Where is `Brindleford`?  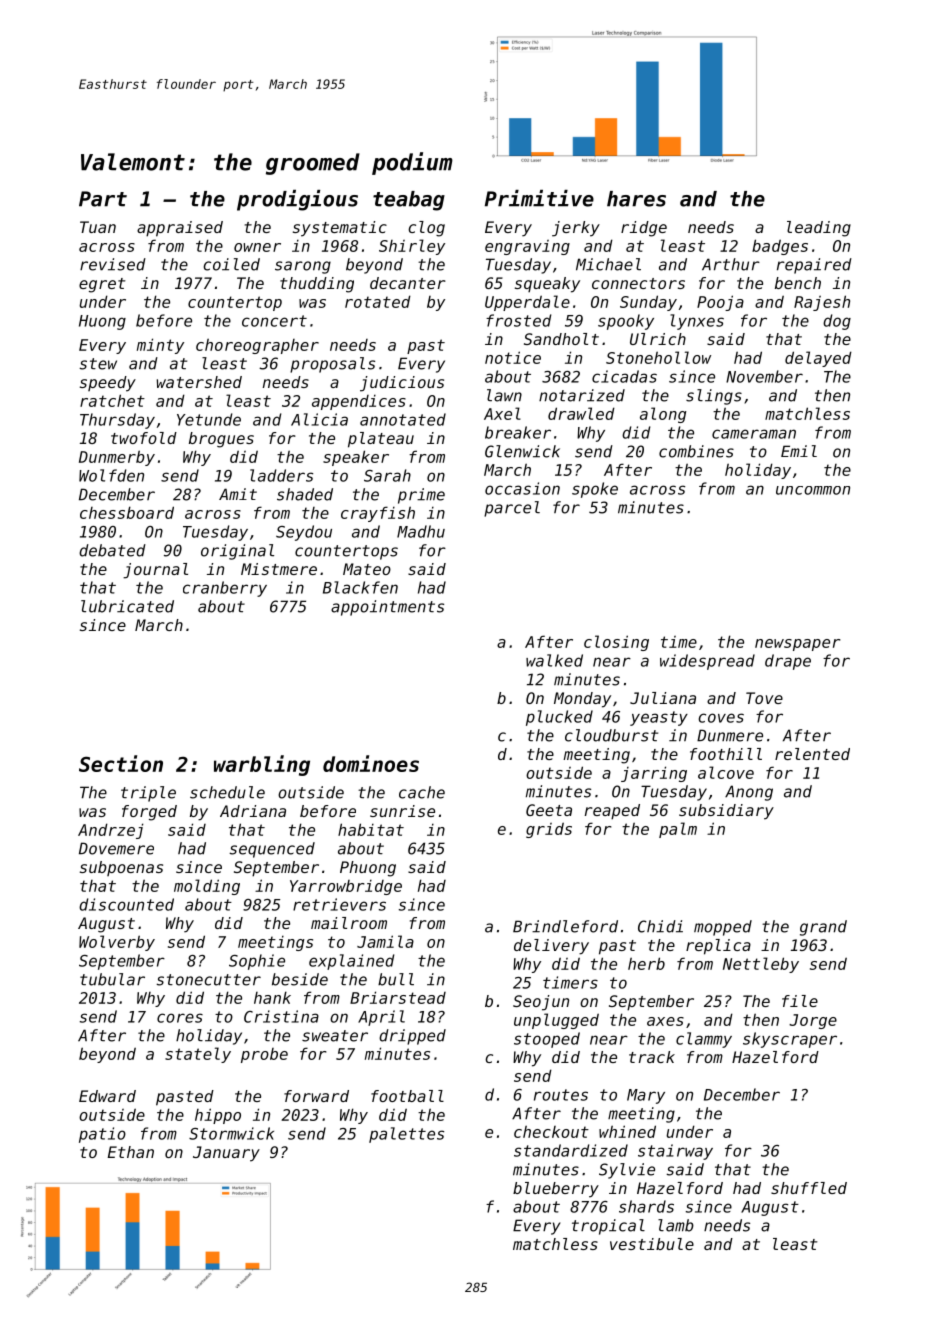
Brindleford is located at coordinates (565, 926).
